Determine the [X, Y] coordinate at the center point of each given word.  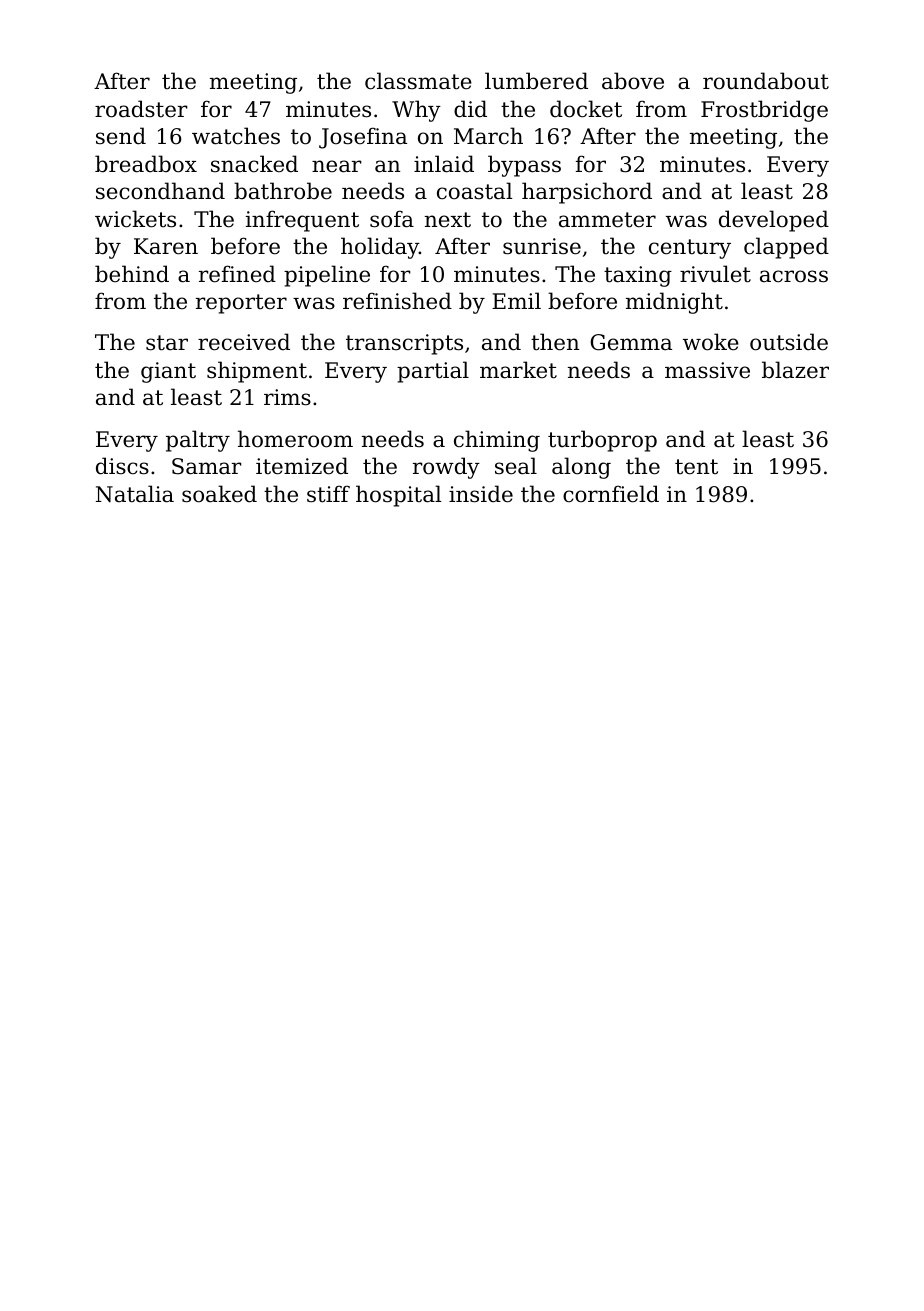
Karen [166, 246]
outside [789, 342]
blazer [795, 370]
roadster [141, 109]
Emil [516, 300]
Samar [207, 466]
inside [481, 494]
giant [168, 372]
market [518, 370]
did [470, 109]
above [633, 81]
